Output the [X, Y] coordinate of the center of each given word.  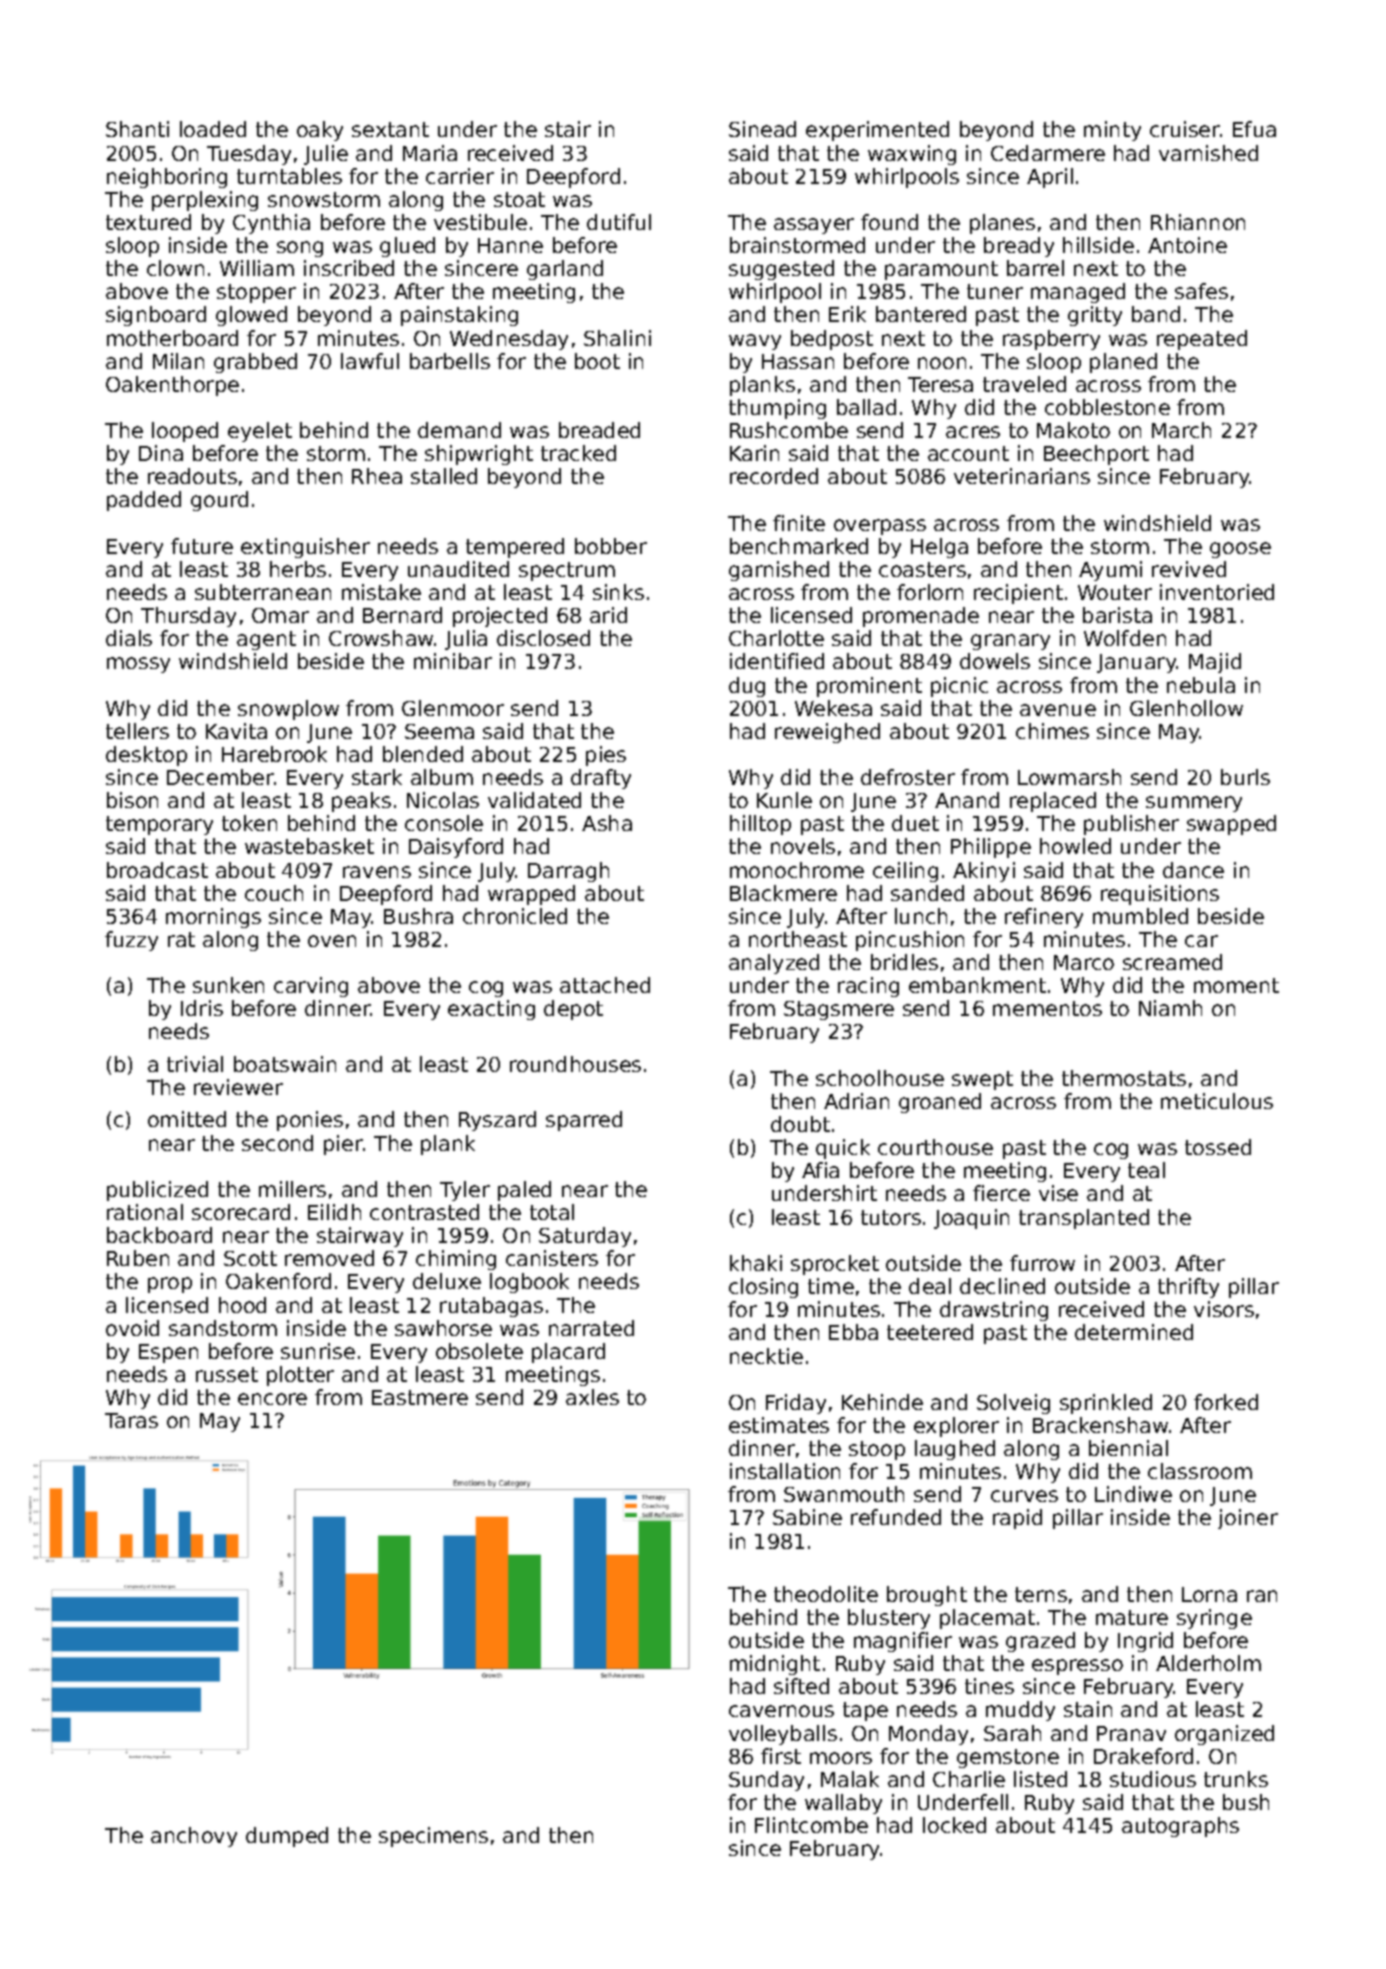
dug [747, 687]
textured [148, 222]
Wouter [1115, 592]
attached [605, 985]
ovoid [132, 1328]
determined [1134, 1332]
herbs [298, 569]
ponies [310, 1121]
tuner [995, 291]
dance [1193, 870]
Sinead [762, 129]
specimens [433, 1837]
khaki [756, 1263]
